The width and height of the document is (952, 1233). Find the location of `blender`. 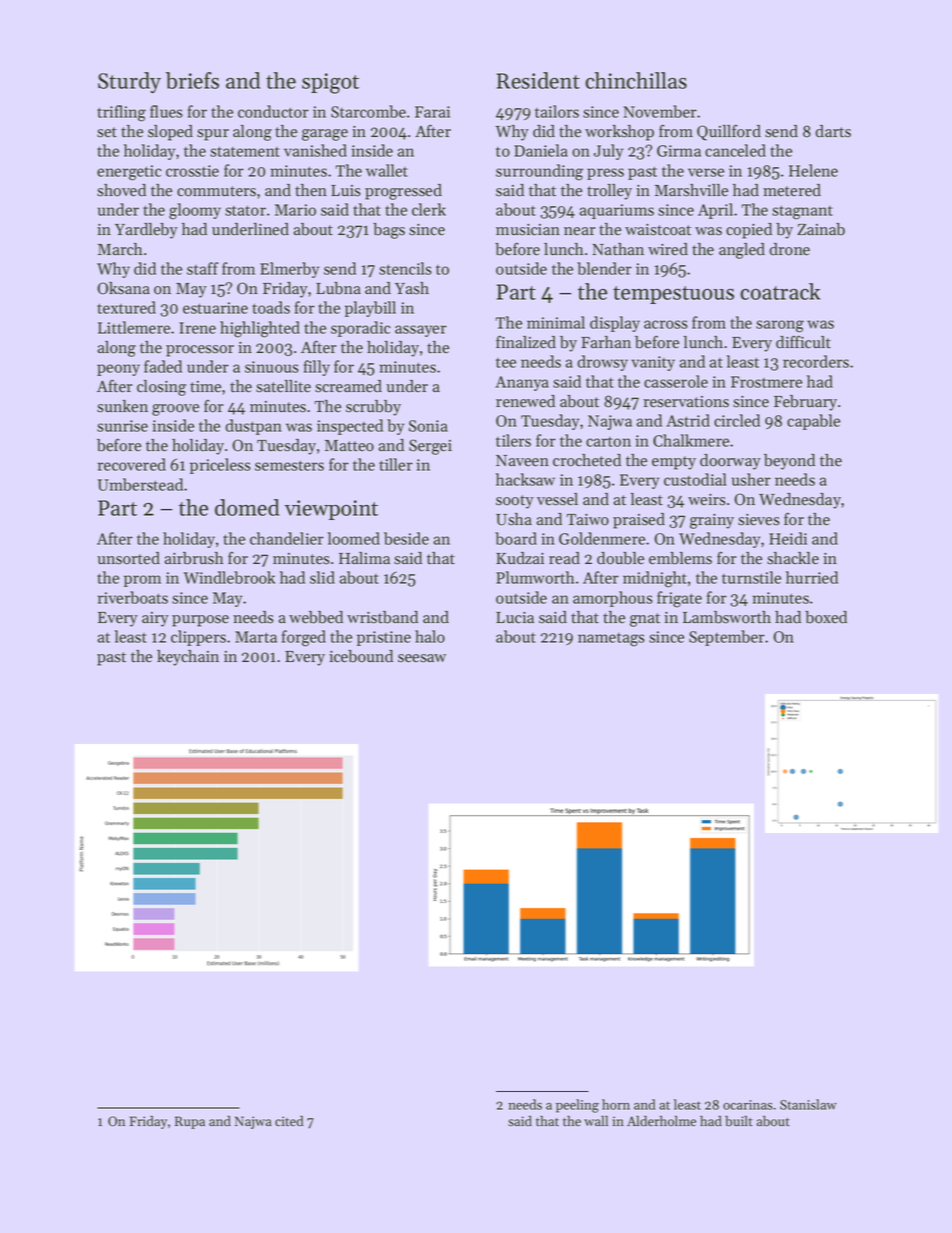

blender is located at coordinates (604, 268).
